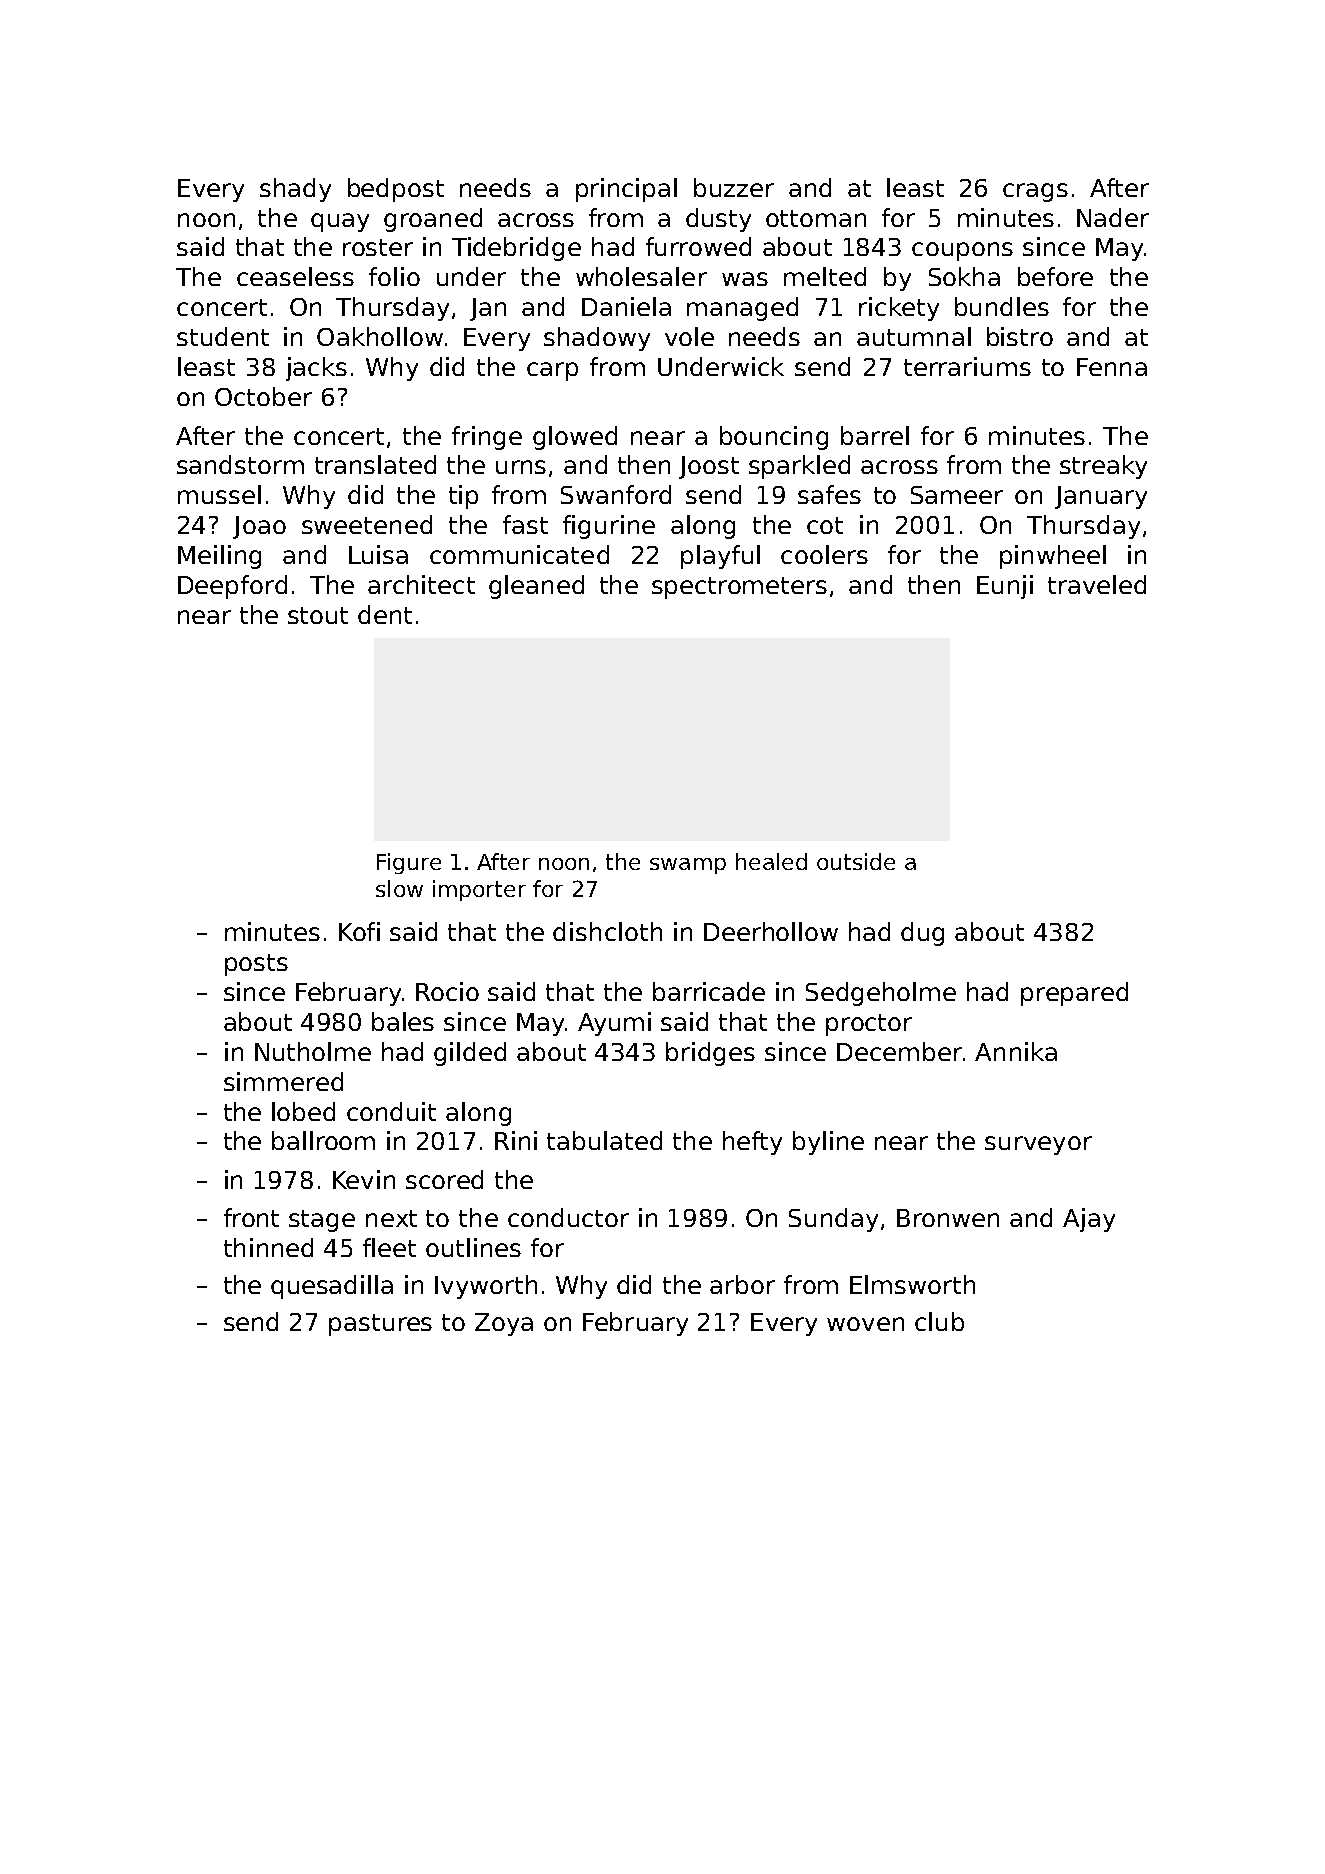 Image resolution: width=1325 pixels, height=1874 pixels. I want to click on pastures, so click(380, 1325).
